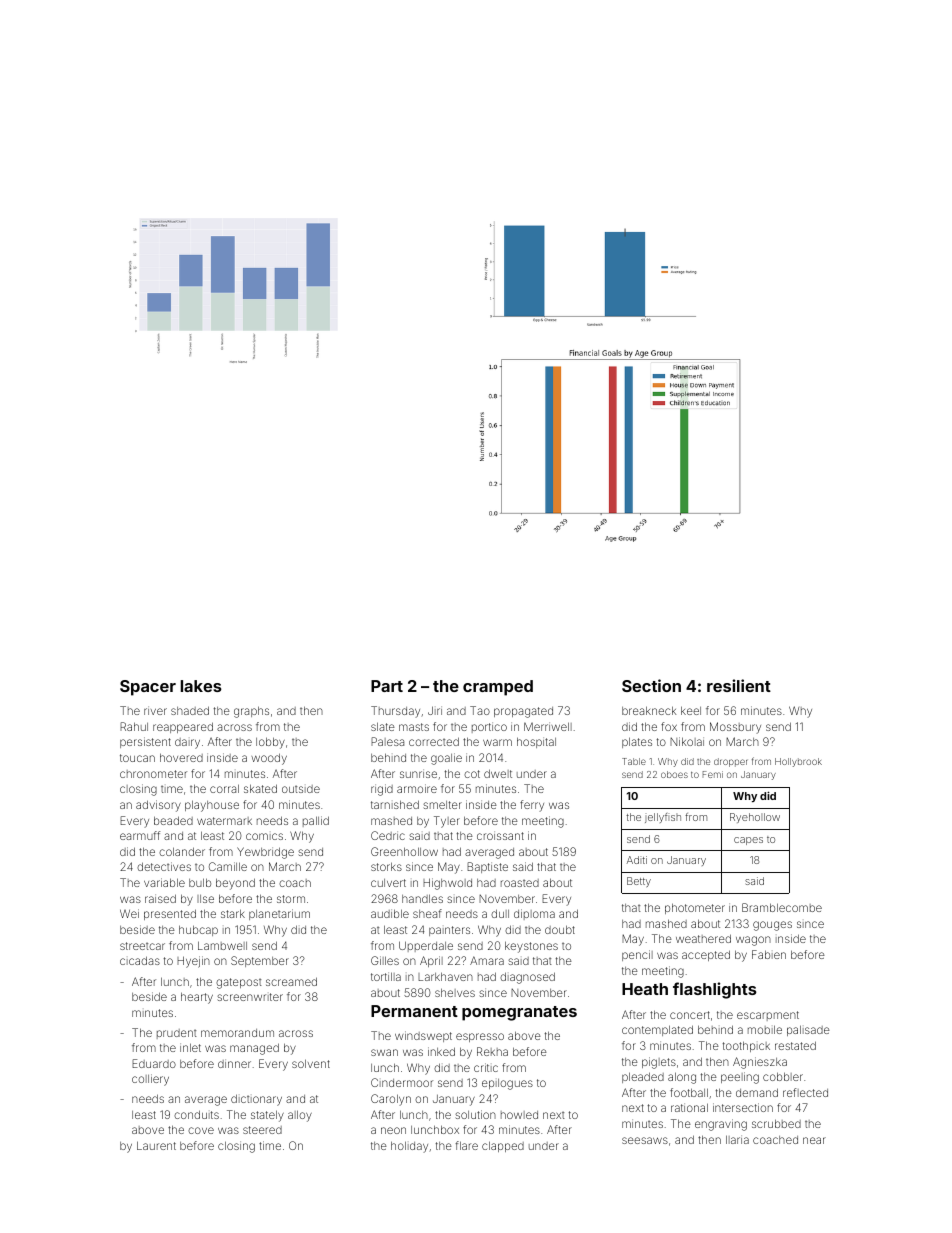 The width and height of the screenshot is (952, 1233). What do you see at coordinates (265, 853) in the screenshot?
I see `Yewbridge` at bounding box center [265, 853].
